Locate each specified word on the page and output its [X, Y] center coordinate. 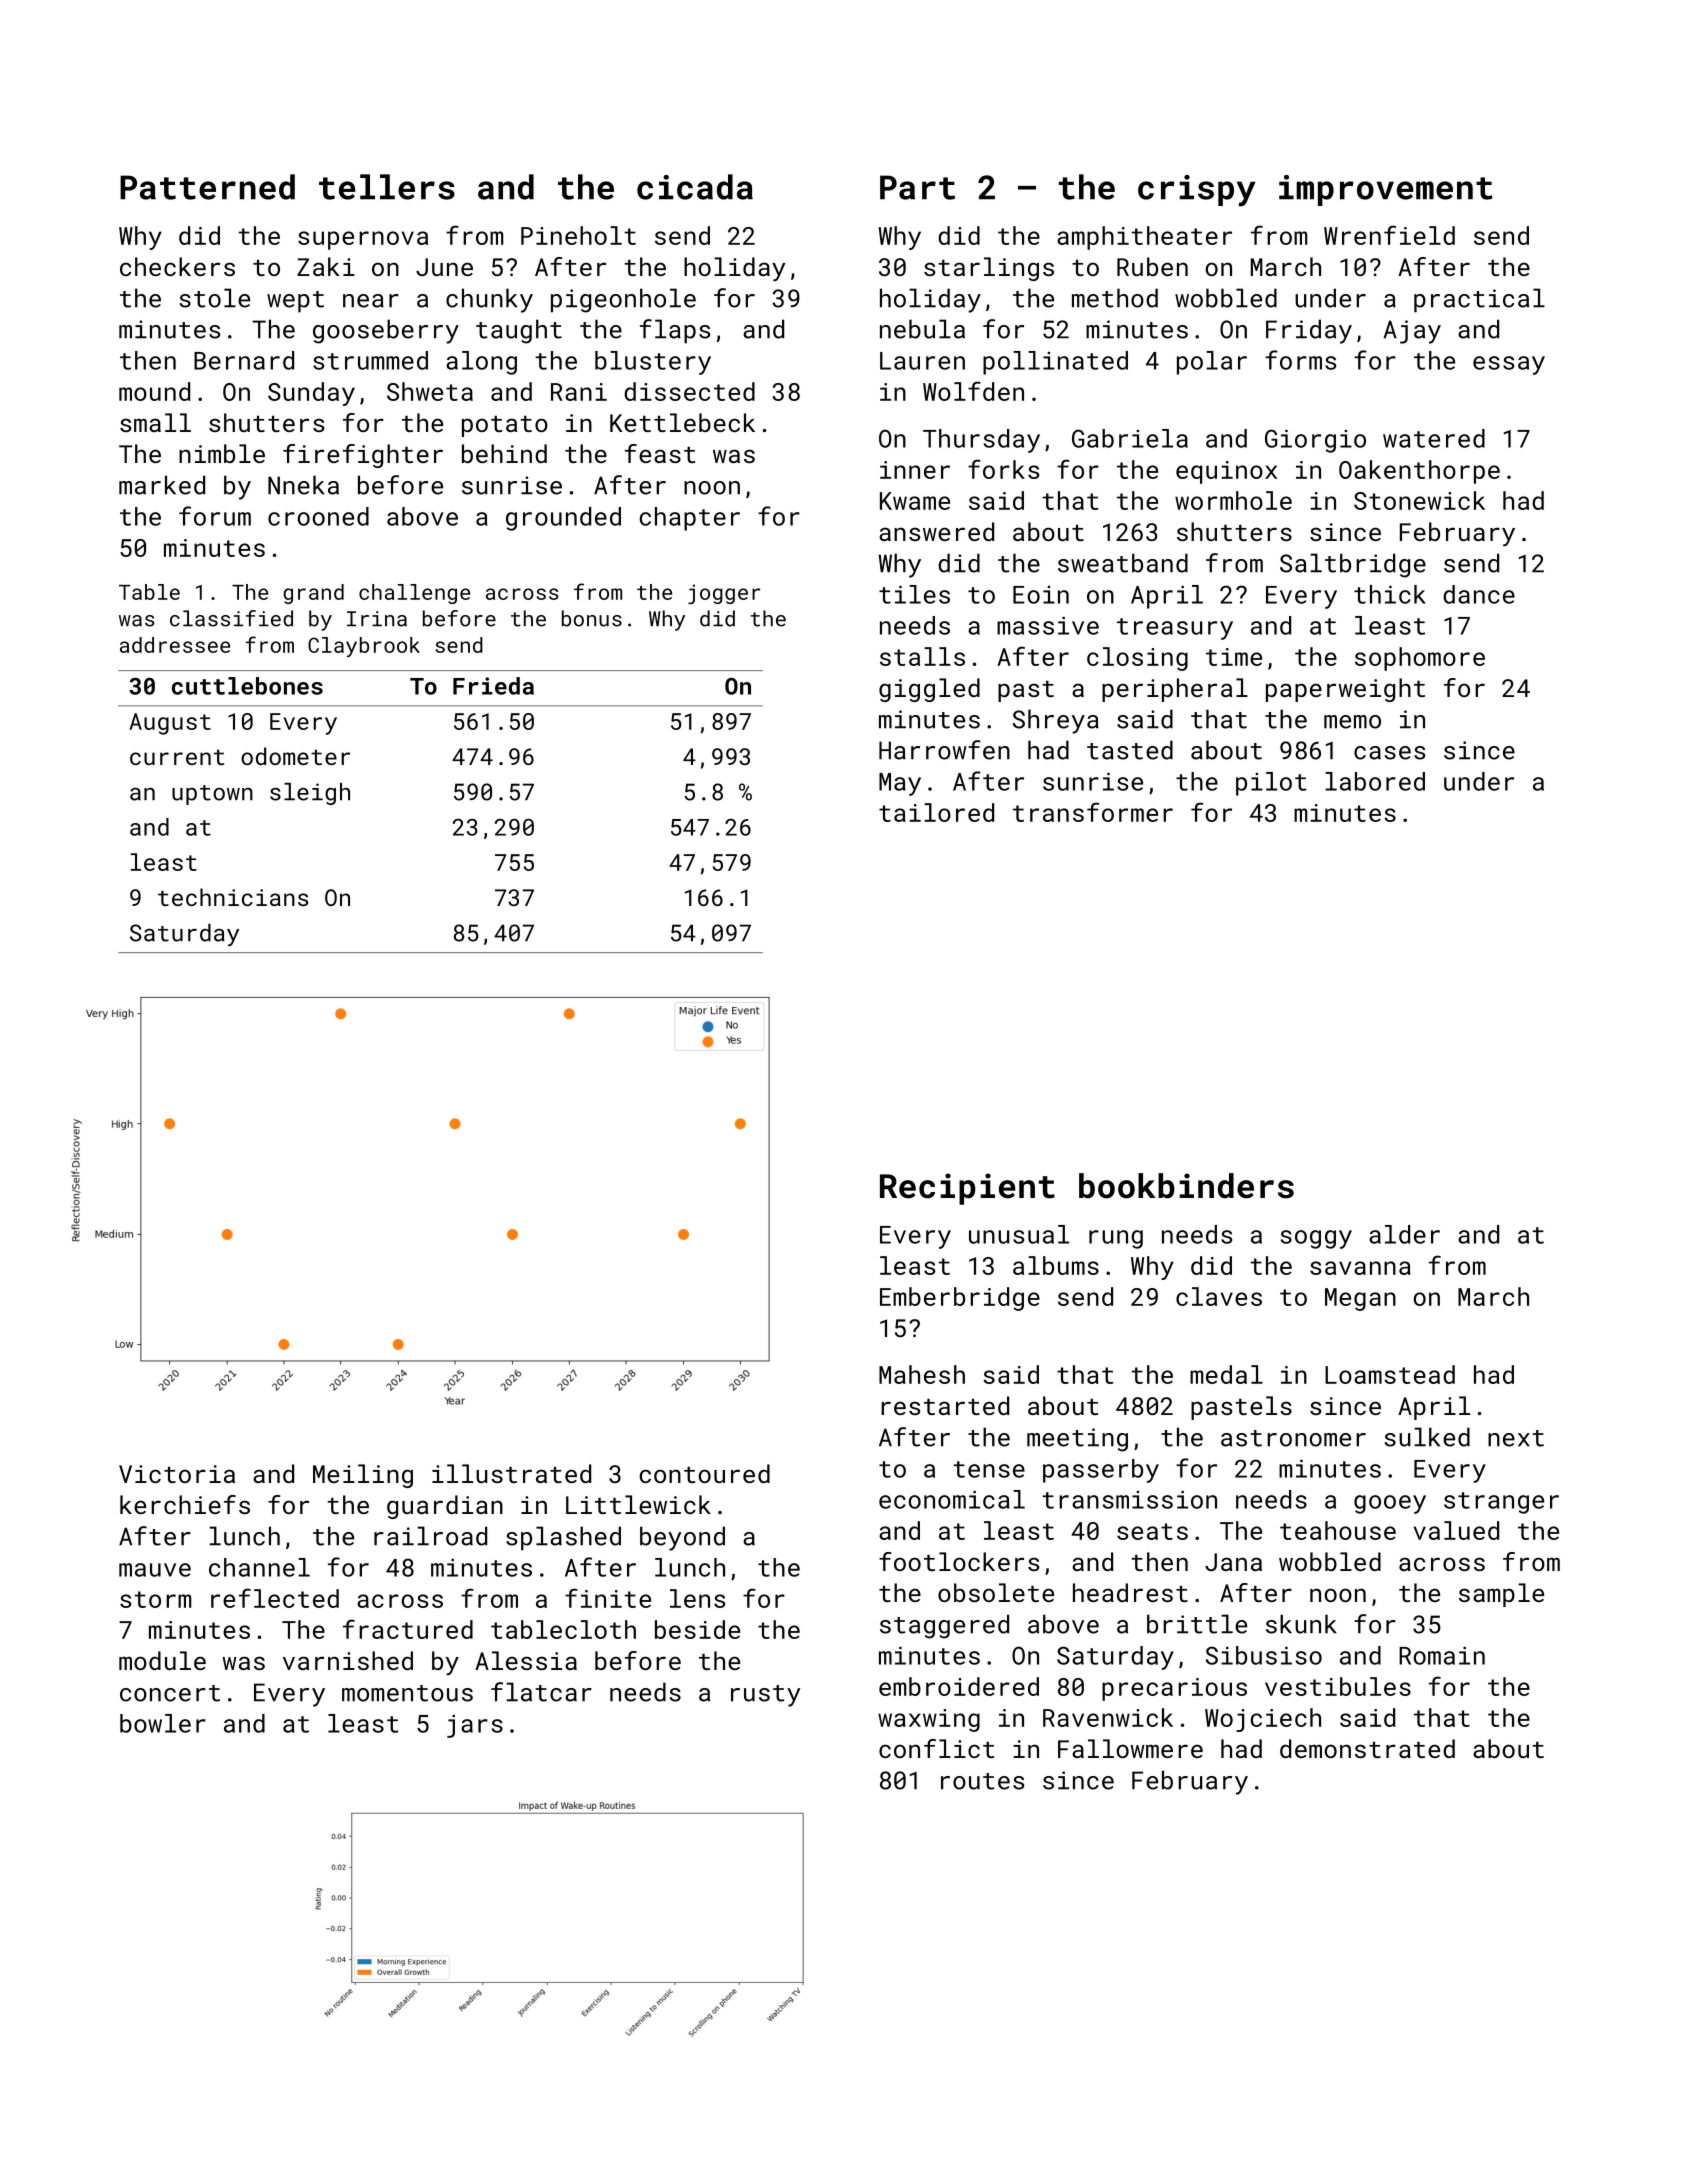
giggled [929, 690]
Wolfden [973, 391]
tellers [387, 187]
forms [1300, 360]
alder [1404, 1234]
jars [475, 1726]
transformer [1093, 812]
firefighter [363, 456]
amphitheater [1144, 238]
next [1516, 1438]
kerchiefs [185, 1504]
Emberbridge [960, 1299]
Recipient [967, 1189]
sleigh [310, 794]
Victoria [177, 1474]
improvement [1385, 190]
